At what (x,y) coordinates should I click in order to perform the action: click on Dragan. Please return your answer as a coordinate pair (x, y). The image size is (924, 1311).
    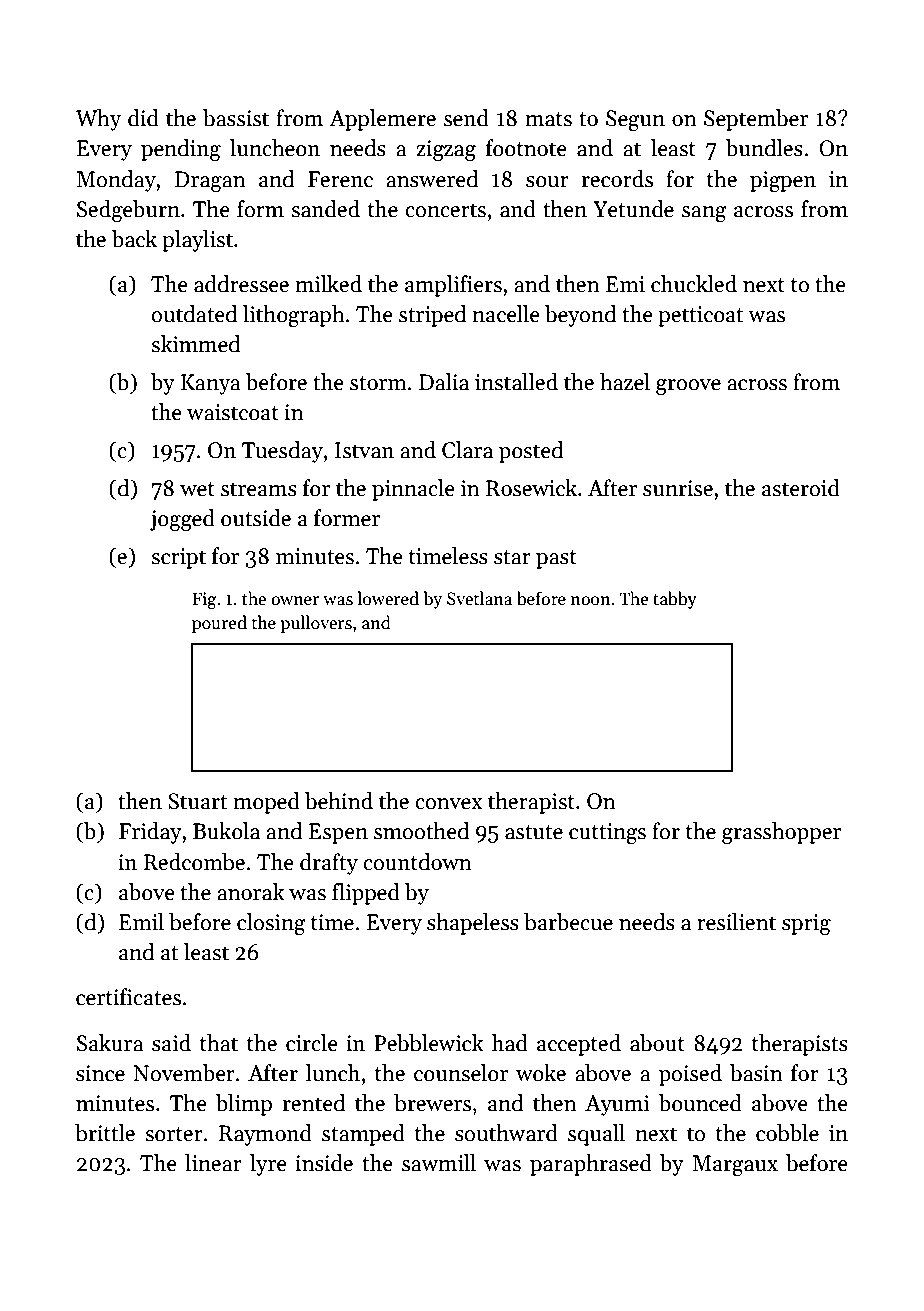
    Looking at the image, I should click on (210, 181).
